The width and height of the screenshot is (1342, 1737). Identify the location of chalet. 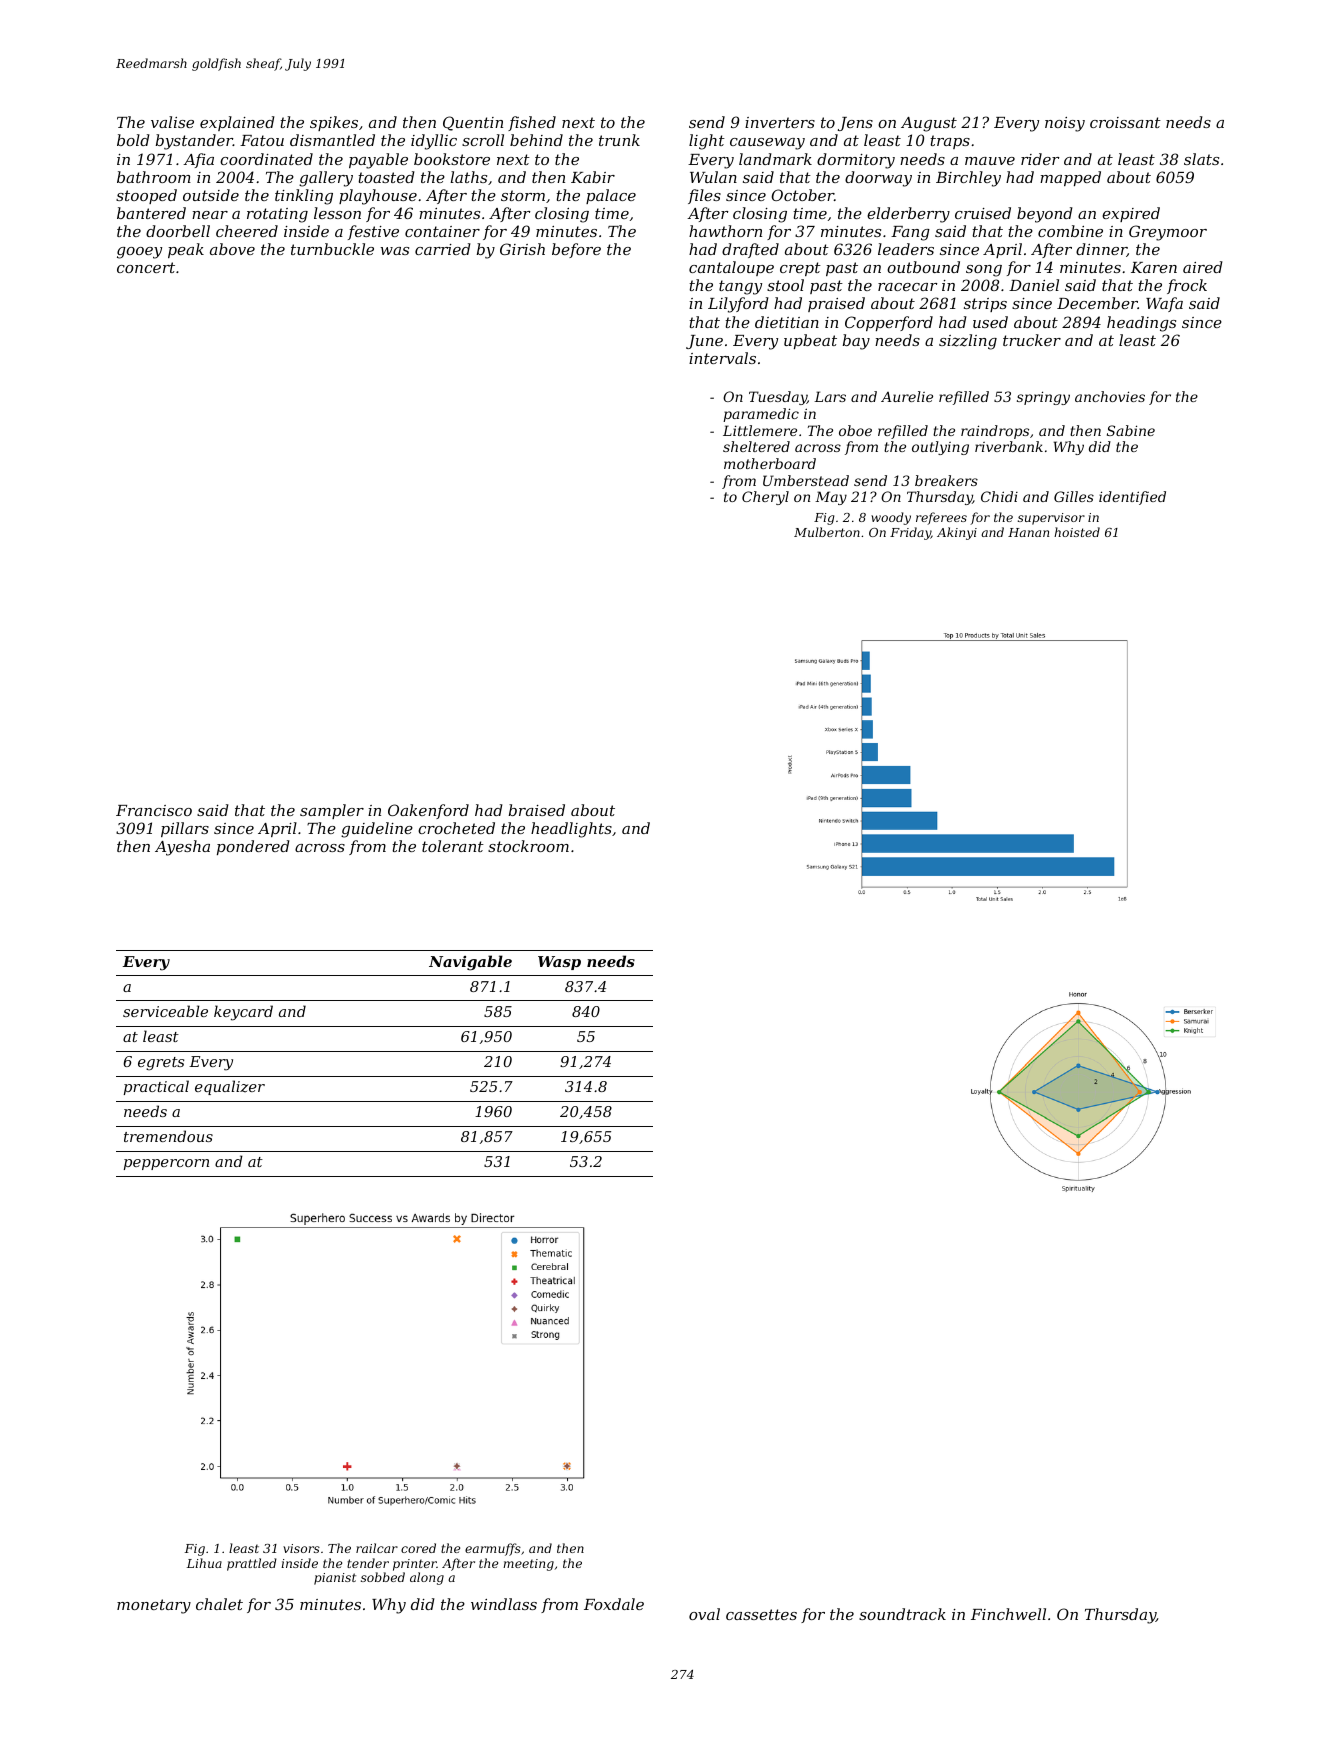
(219, 1604).
